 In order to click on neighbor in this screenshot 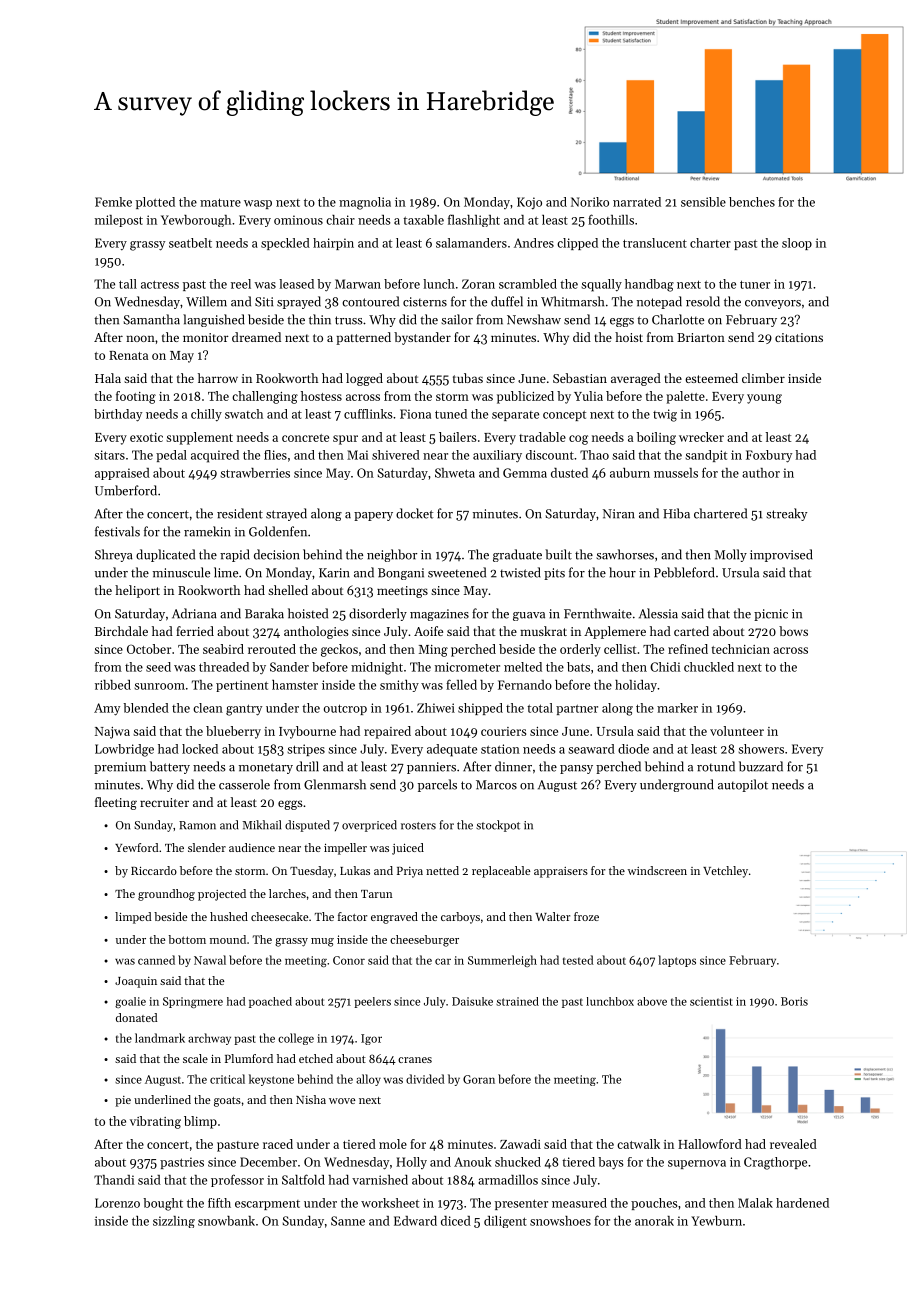, I will do `click(392, 555)`.
